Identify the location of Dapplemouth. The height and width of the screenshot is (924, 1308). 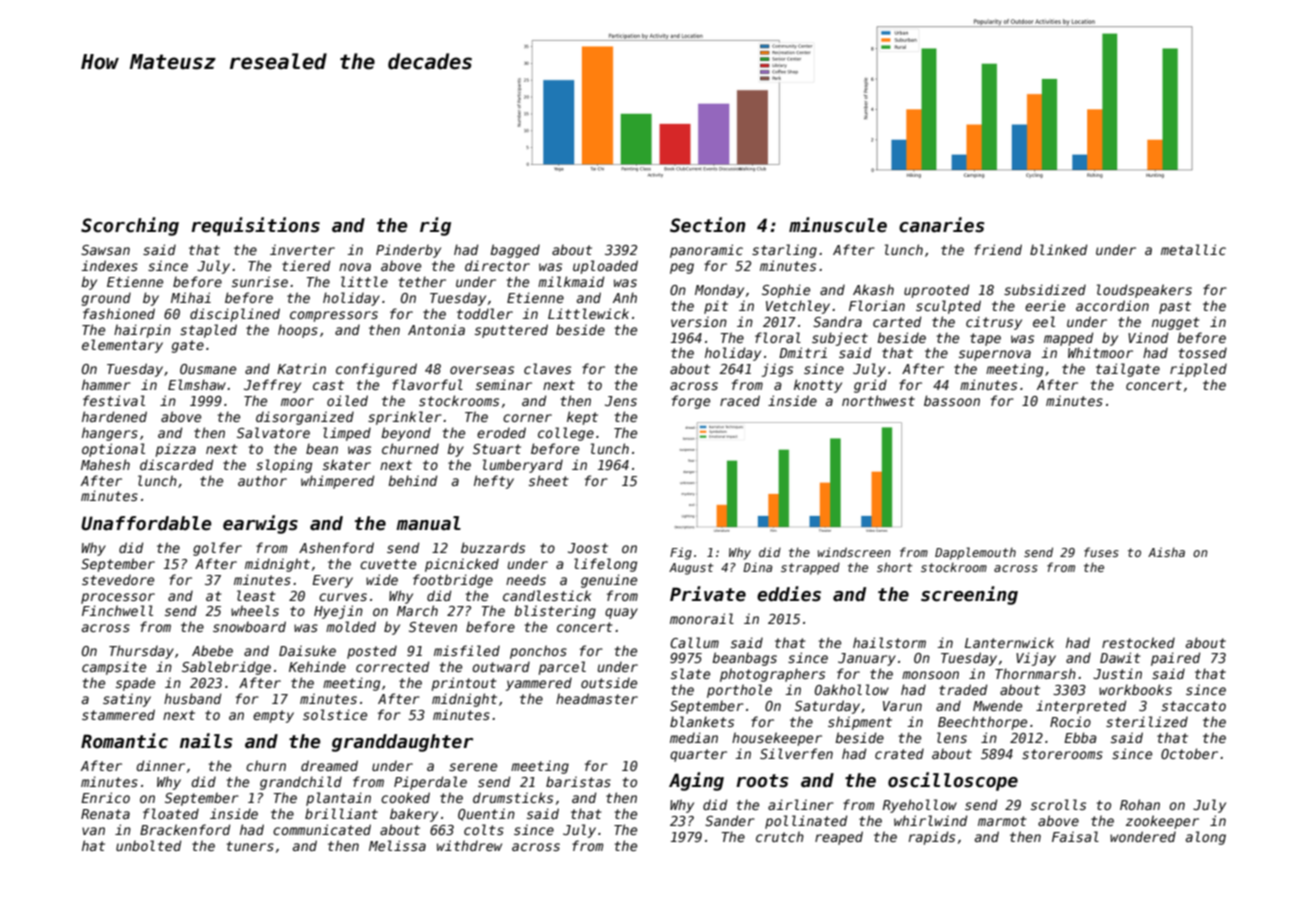
(975, 553).
